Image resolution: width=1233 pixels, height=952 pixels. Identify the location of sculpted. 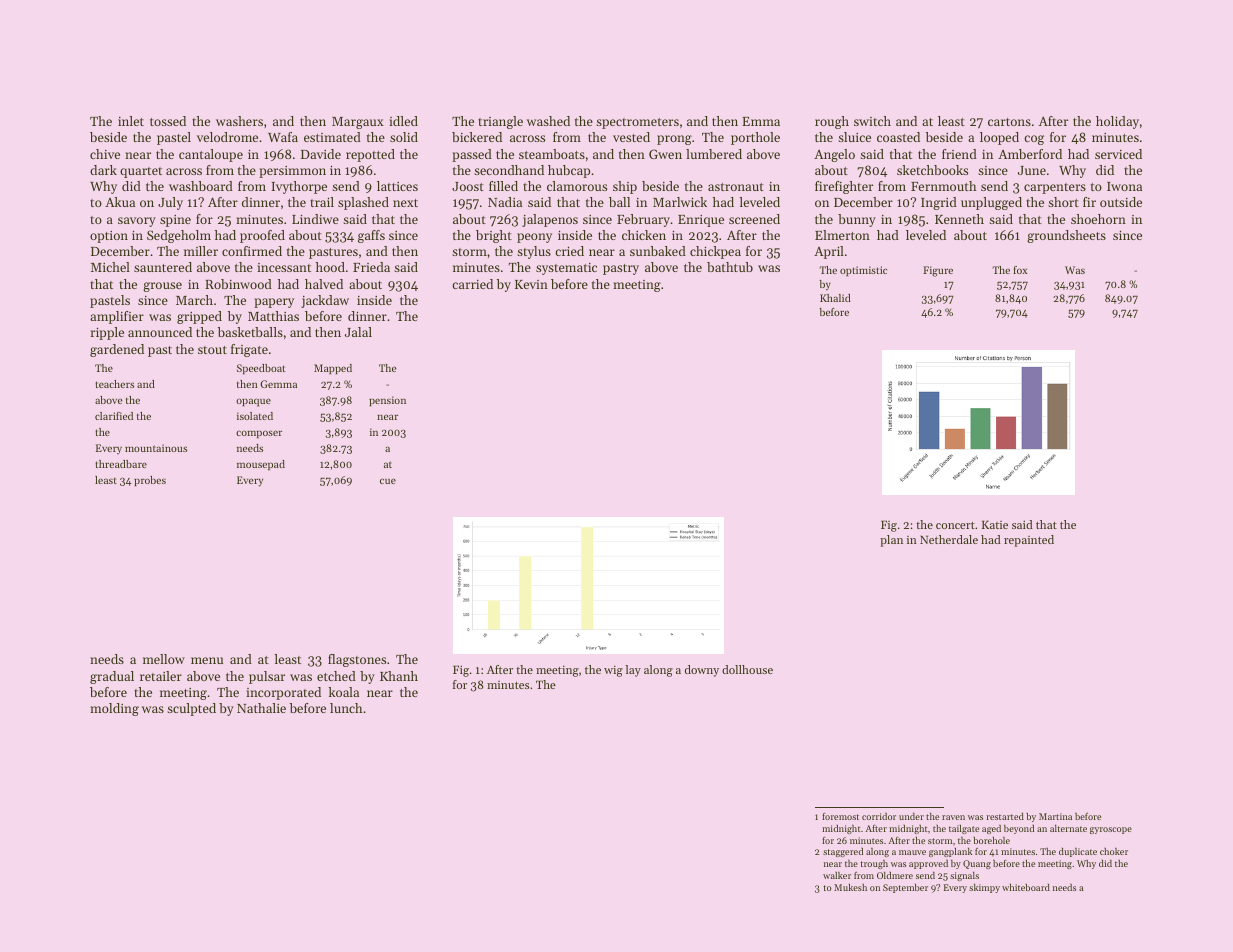
(191, 709).
